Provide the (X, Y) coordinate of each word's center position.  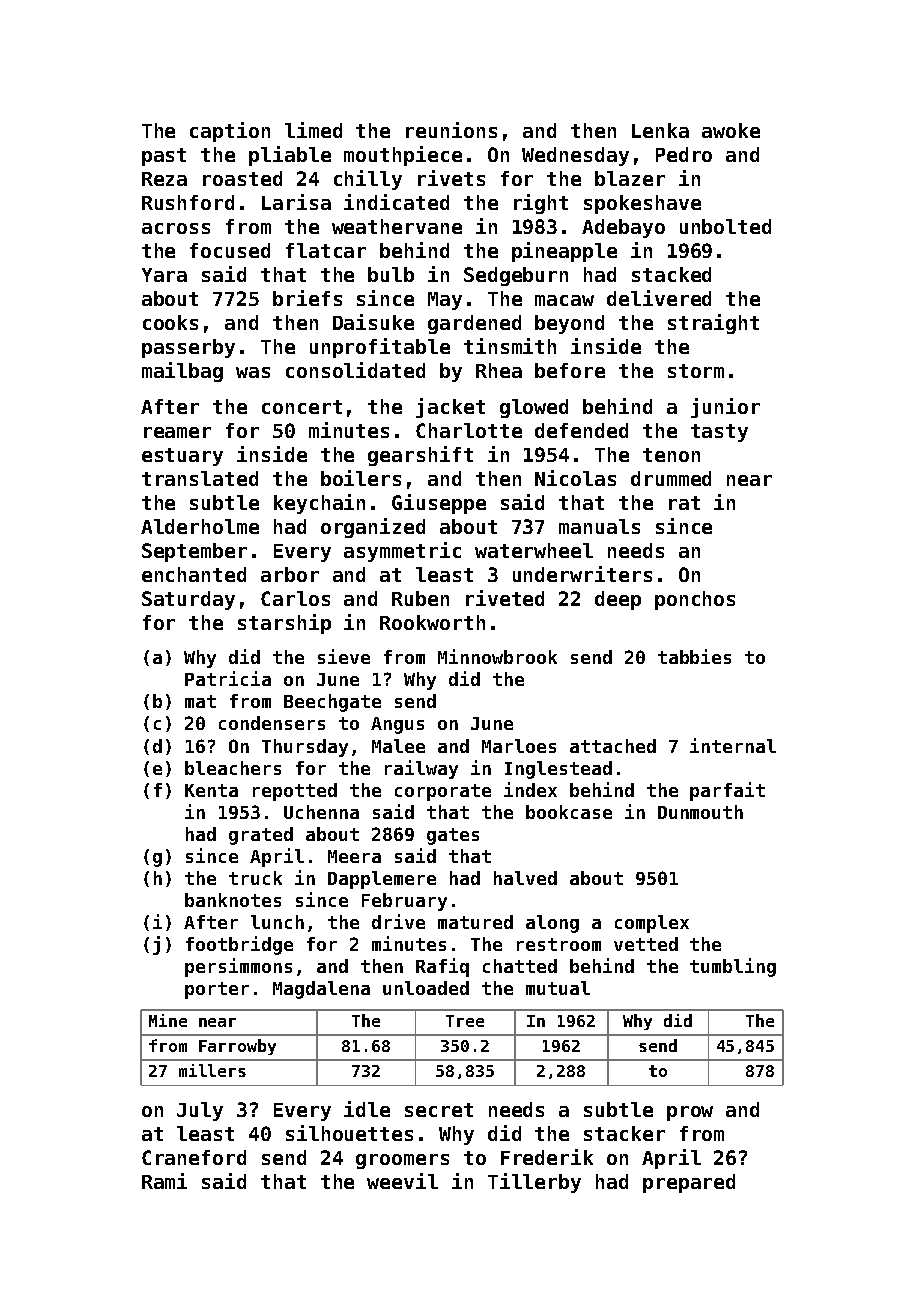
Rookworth (432, 622)
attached (613, 746)
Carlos (295, 598)
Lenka (660, 130)
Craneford (194, 1157)
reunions (451, 130)
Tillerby (534, 1183)
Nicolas (575, 478)
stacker (624, 1133)
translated (200, 478)
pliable (290, 156)
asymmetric (402, 552)
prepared (689, 1183)
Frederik (547, 1157)
